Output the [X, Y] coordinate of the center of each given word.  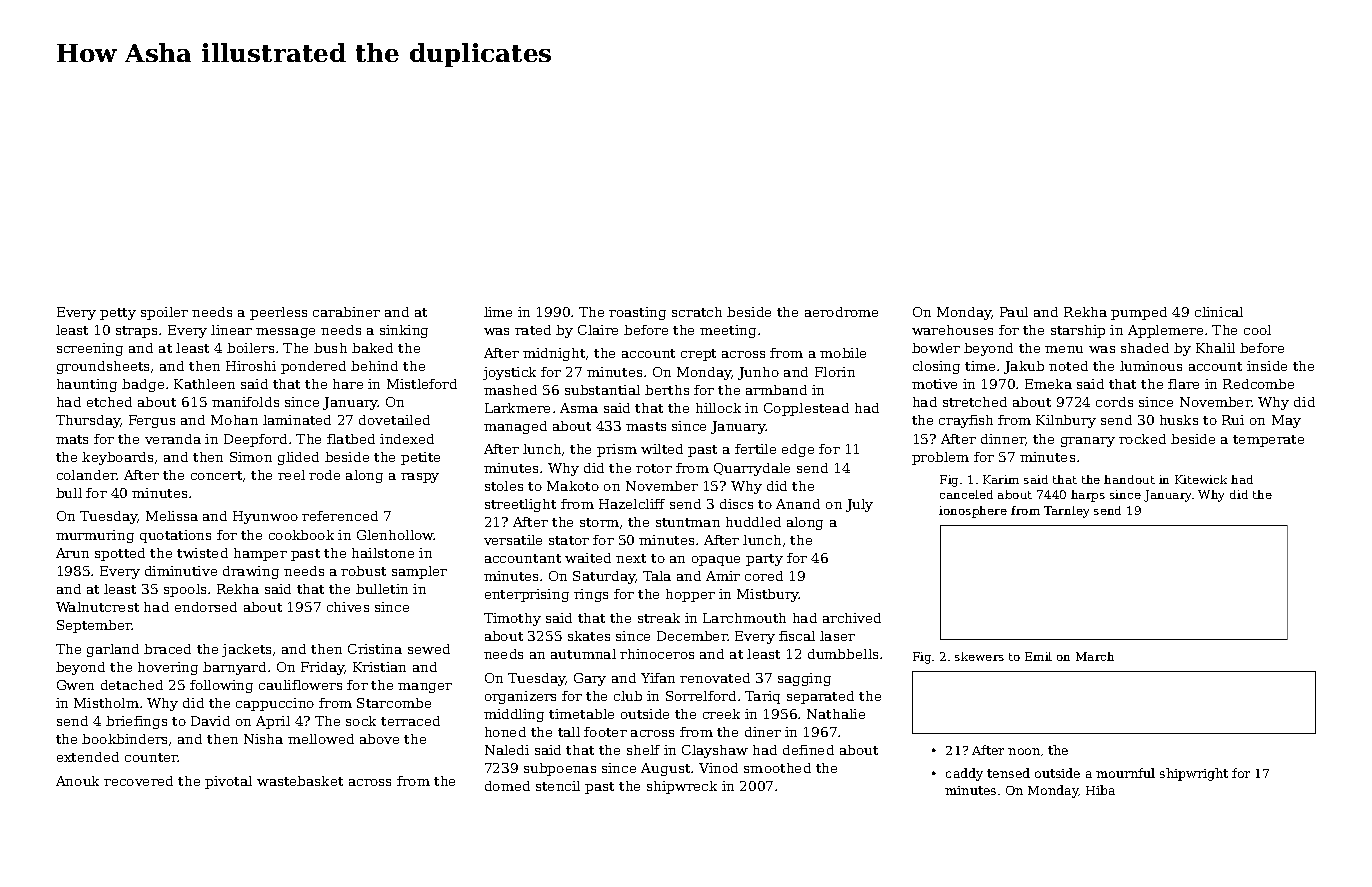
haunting [87, 385]
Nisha [263, 739]
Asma [579, 408]
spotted [120, 554]
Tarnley [1066, 512]
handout [1129, 479]
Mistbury [768, 595]
